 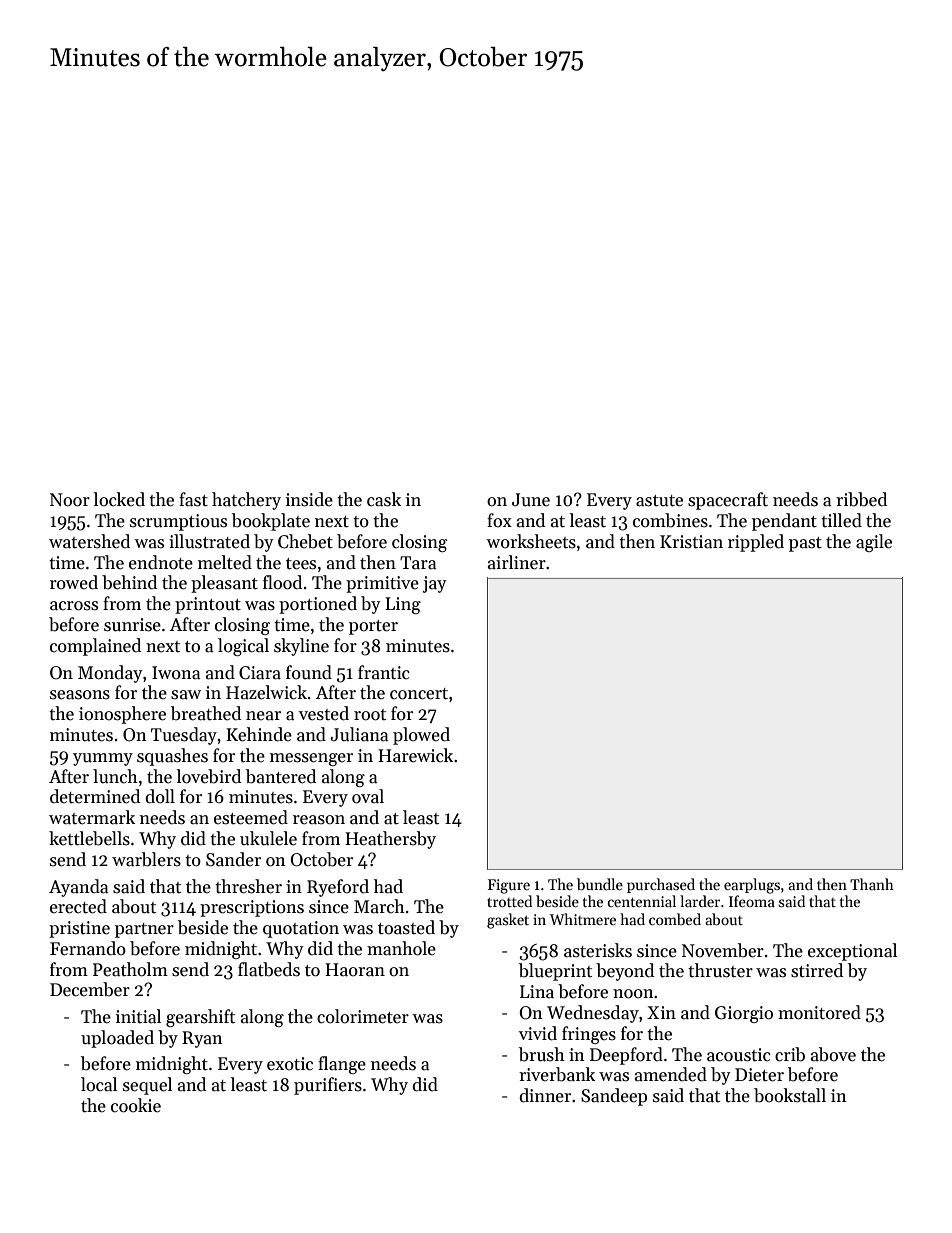 What do you see at coordinates (328, 1086) in the image?
I see `purifiers` at bounding box center [328, 1086].
